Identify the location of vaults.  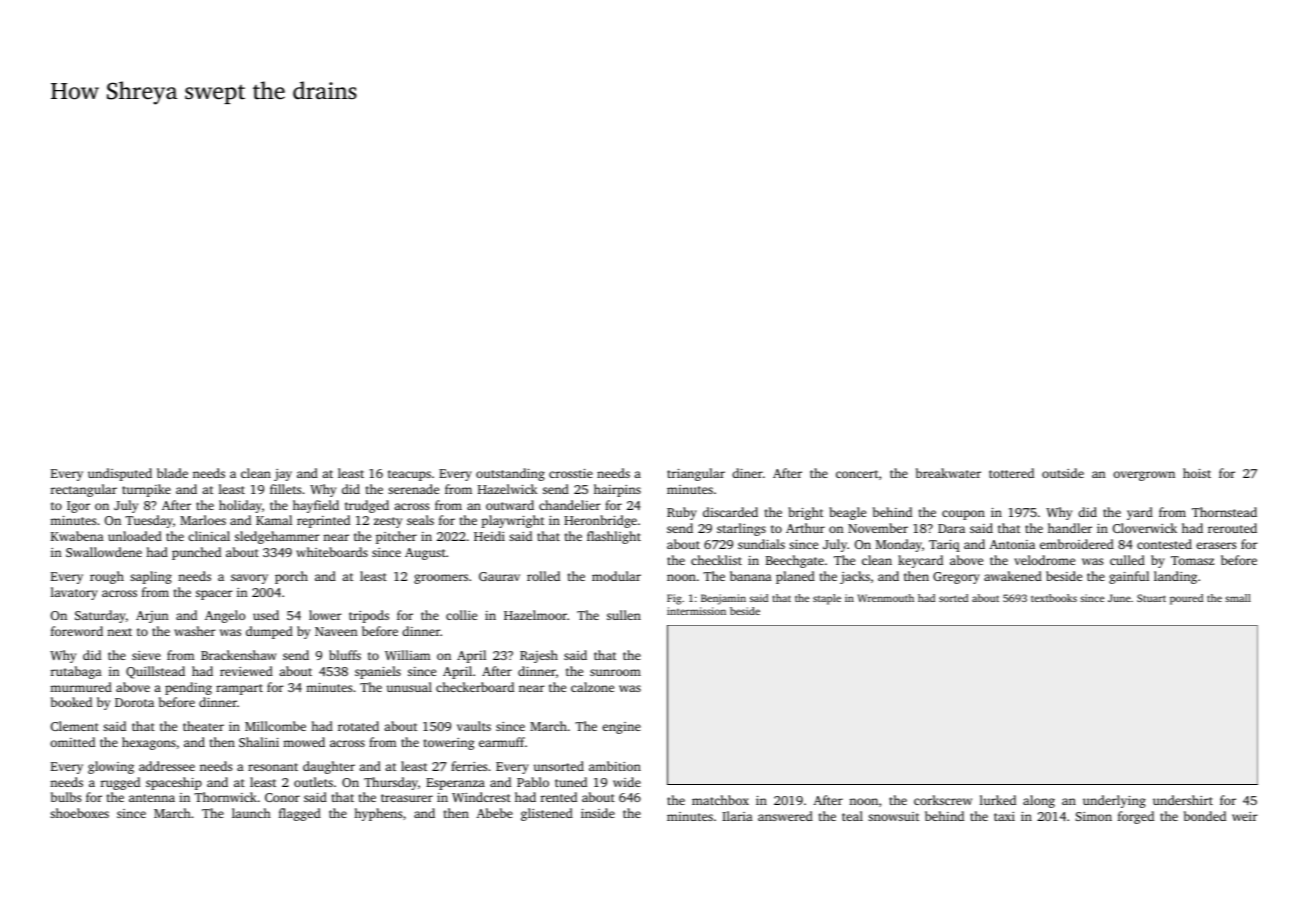
(474, 726).
